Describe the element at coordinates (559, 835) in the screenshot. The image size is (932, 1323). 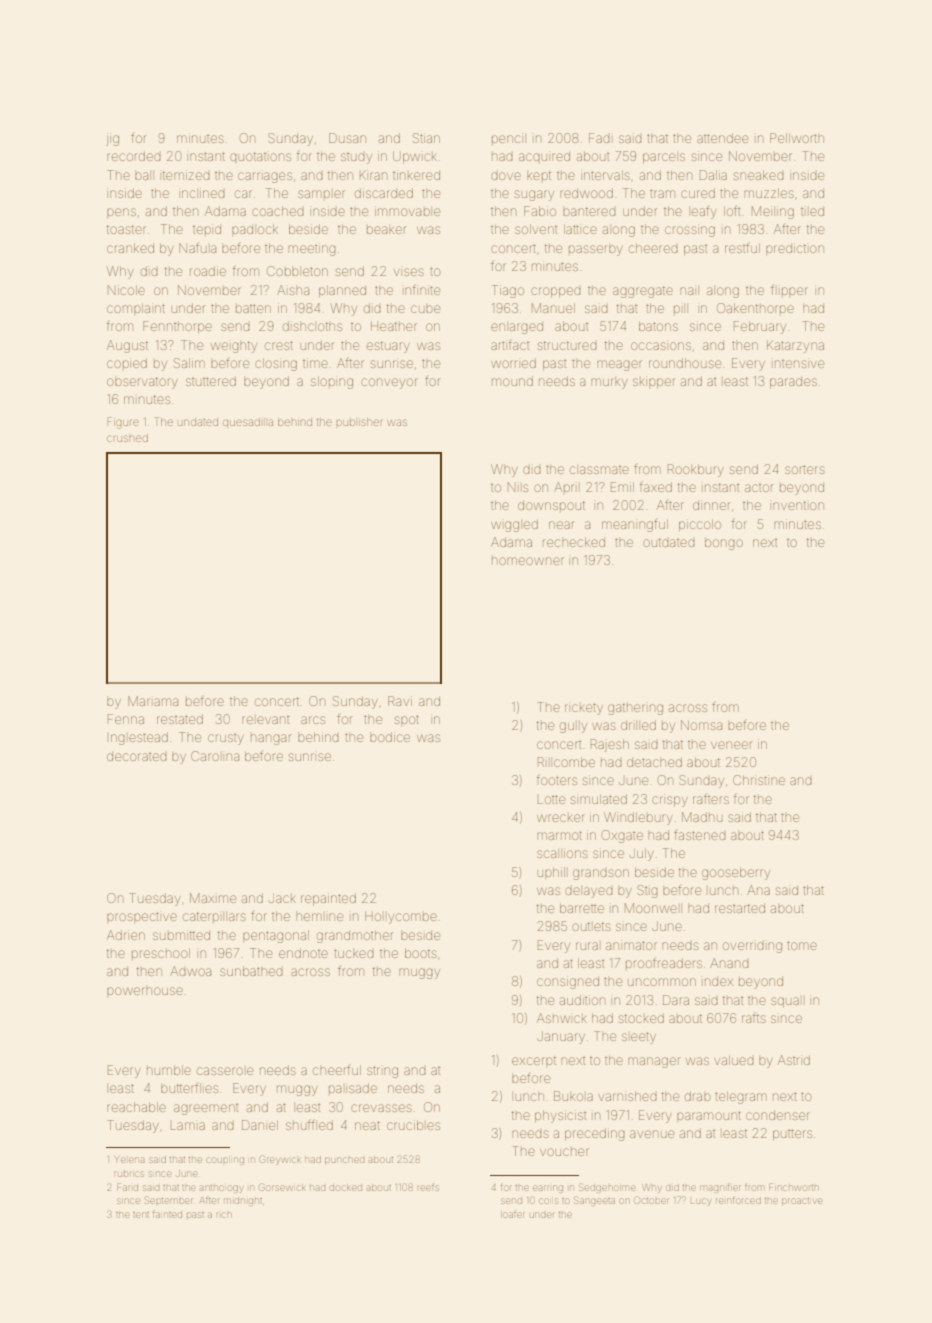
I see `marmot` at that location.
